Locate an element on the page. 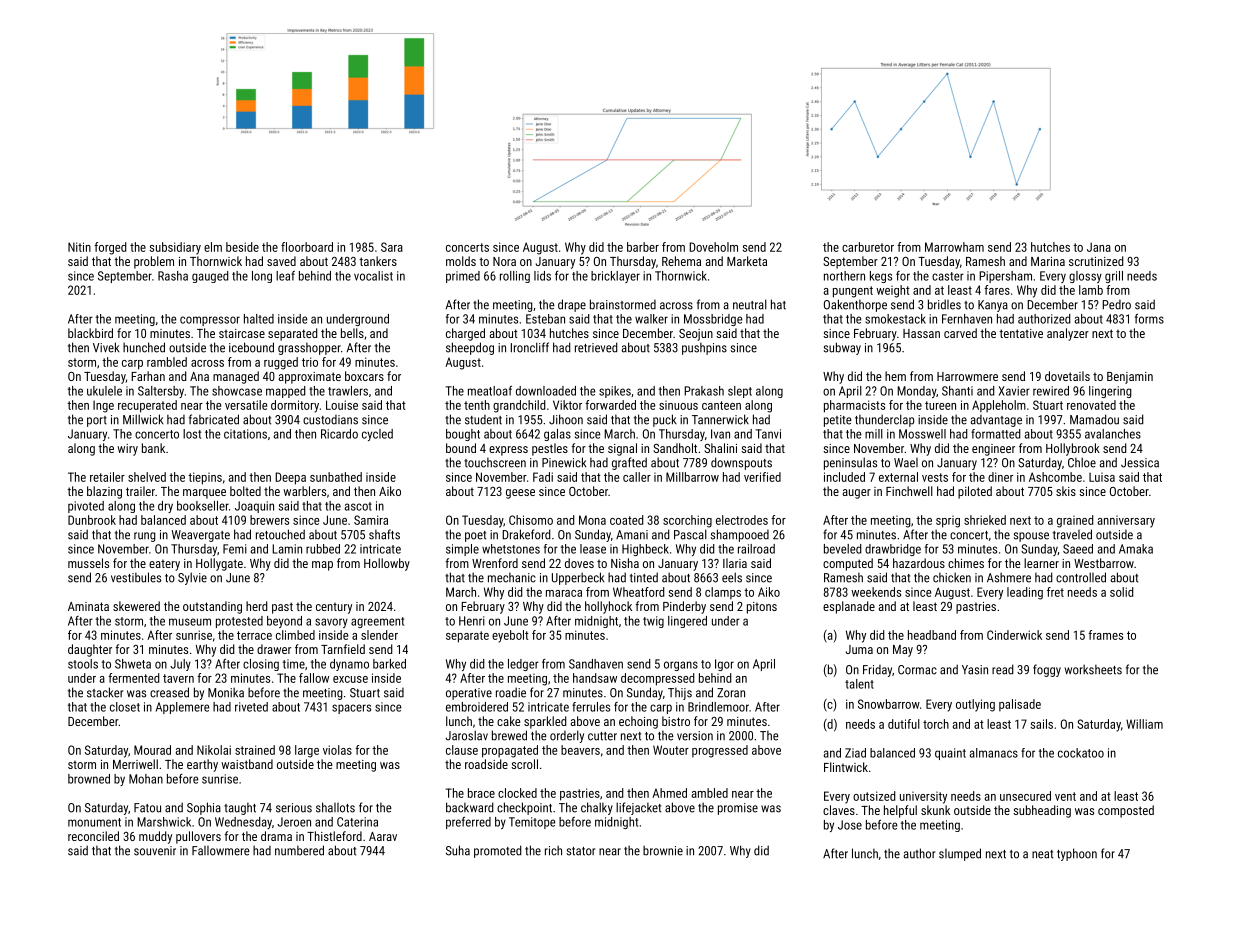 This document has height=952, width=1233. Mohan is located at coordinates (146, 779).
